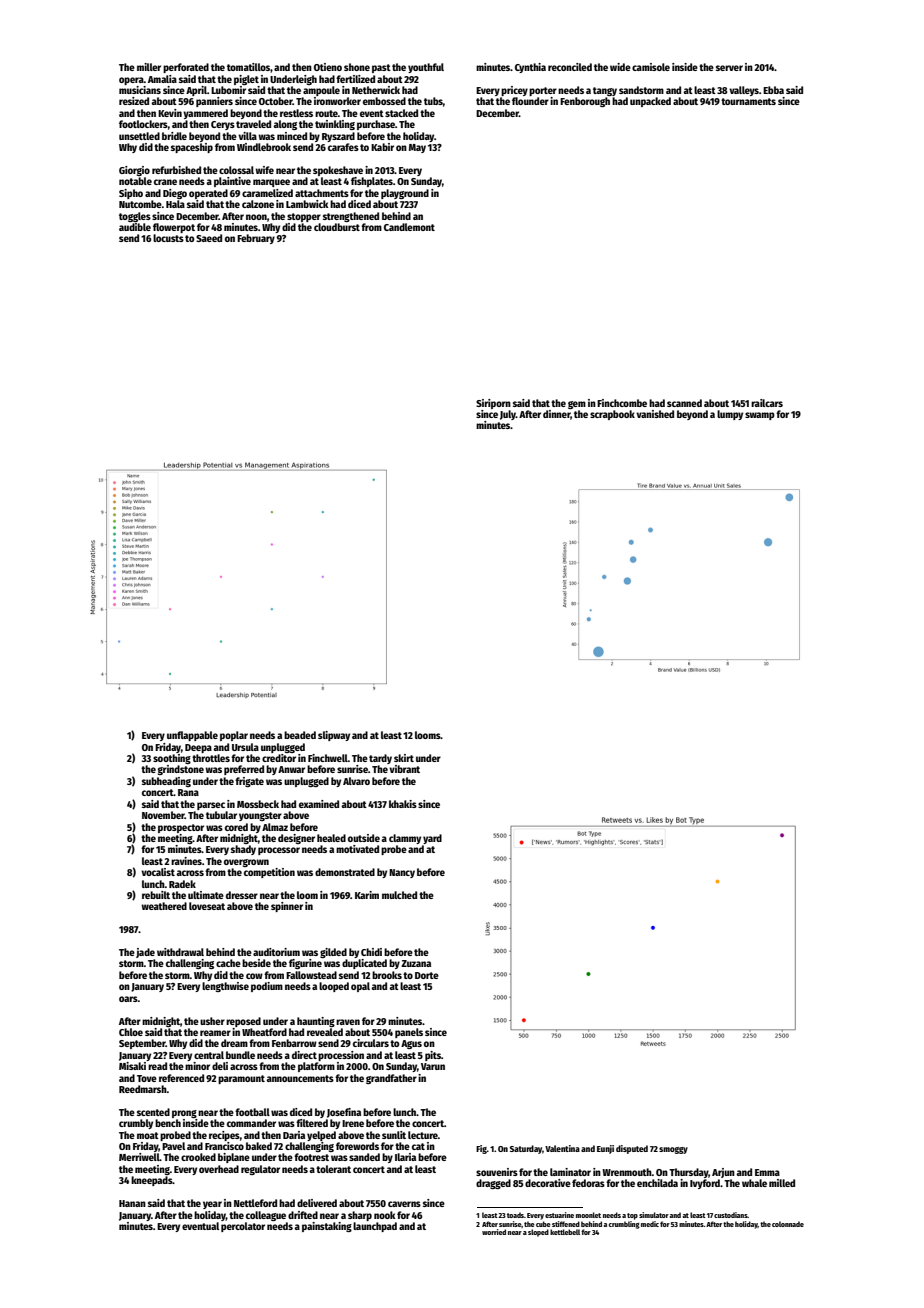 The width and height of the screenshot is (924, 1308). I want to click on dinner, so click(557, 415).
